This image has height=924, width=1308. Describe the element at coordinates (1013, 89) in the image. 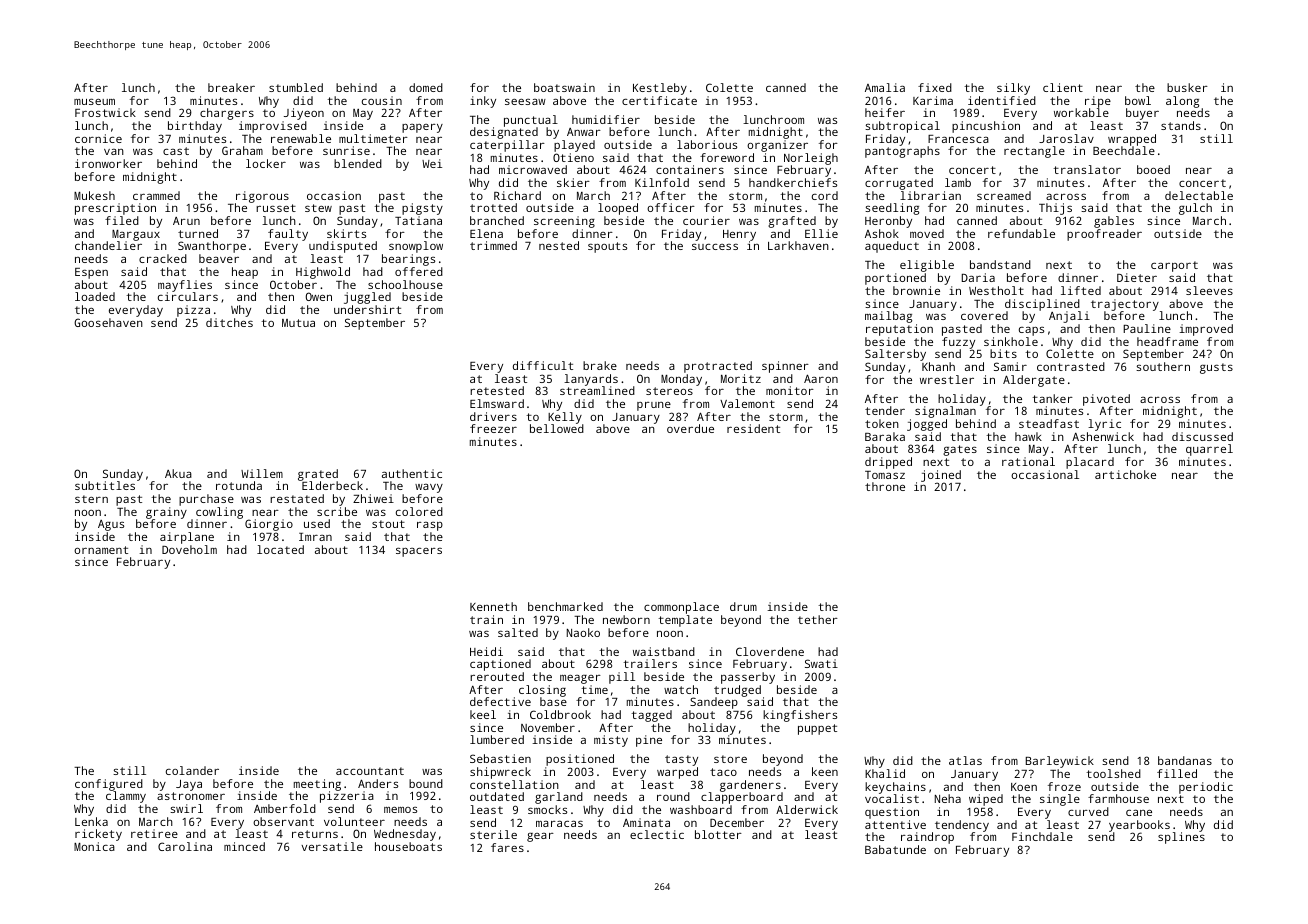

I see `silky` at that location.
